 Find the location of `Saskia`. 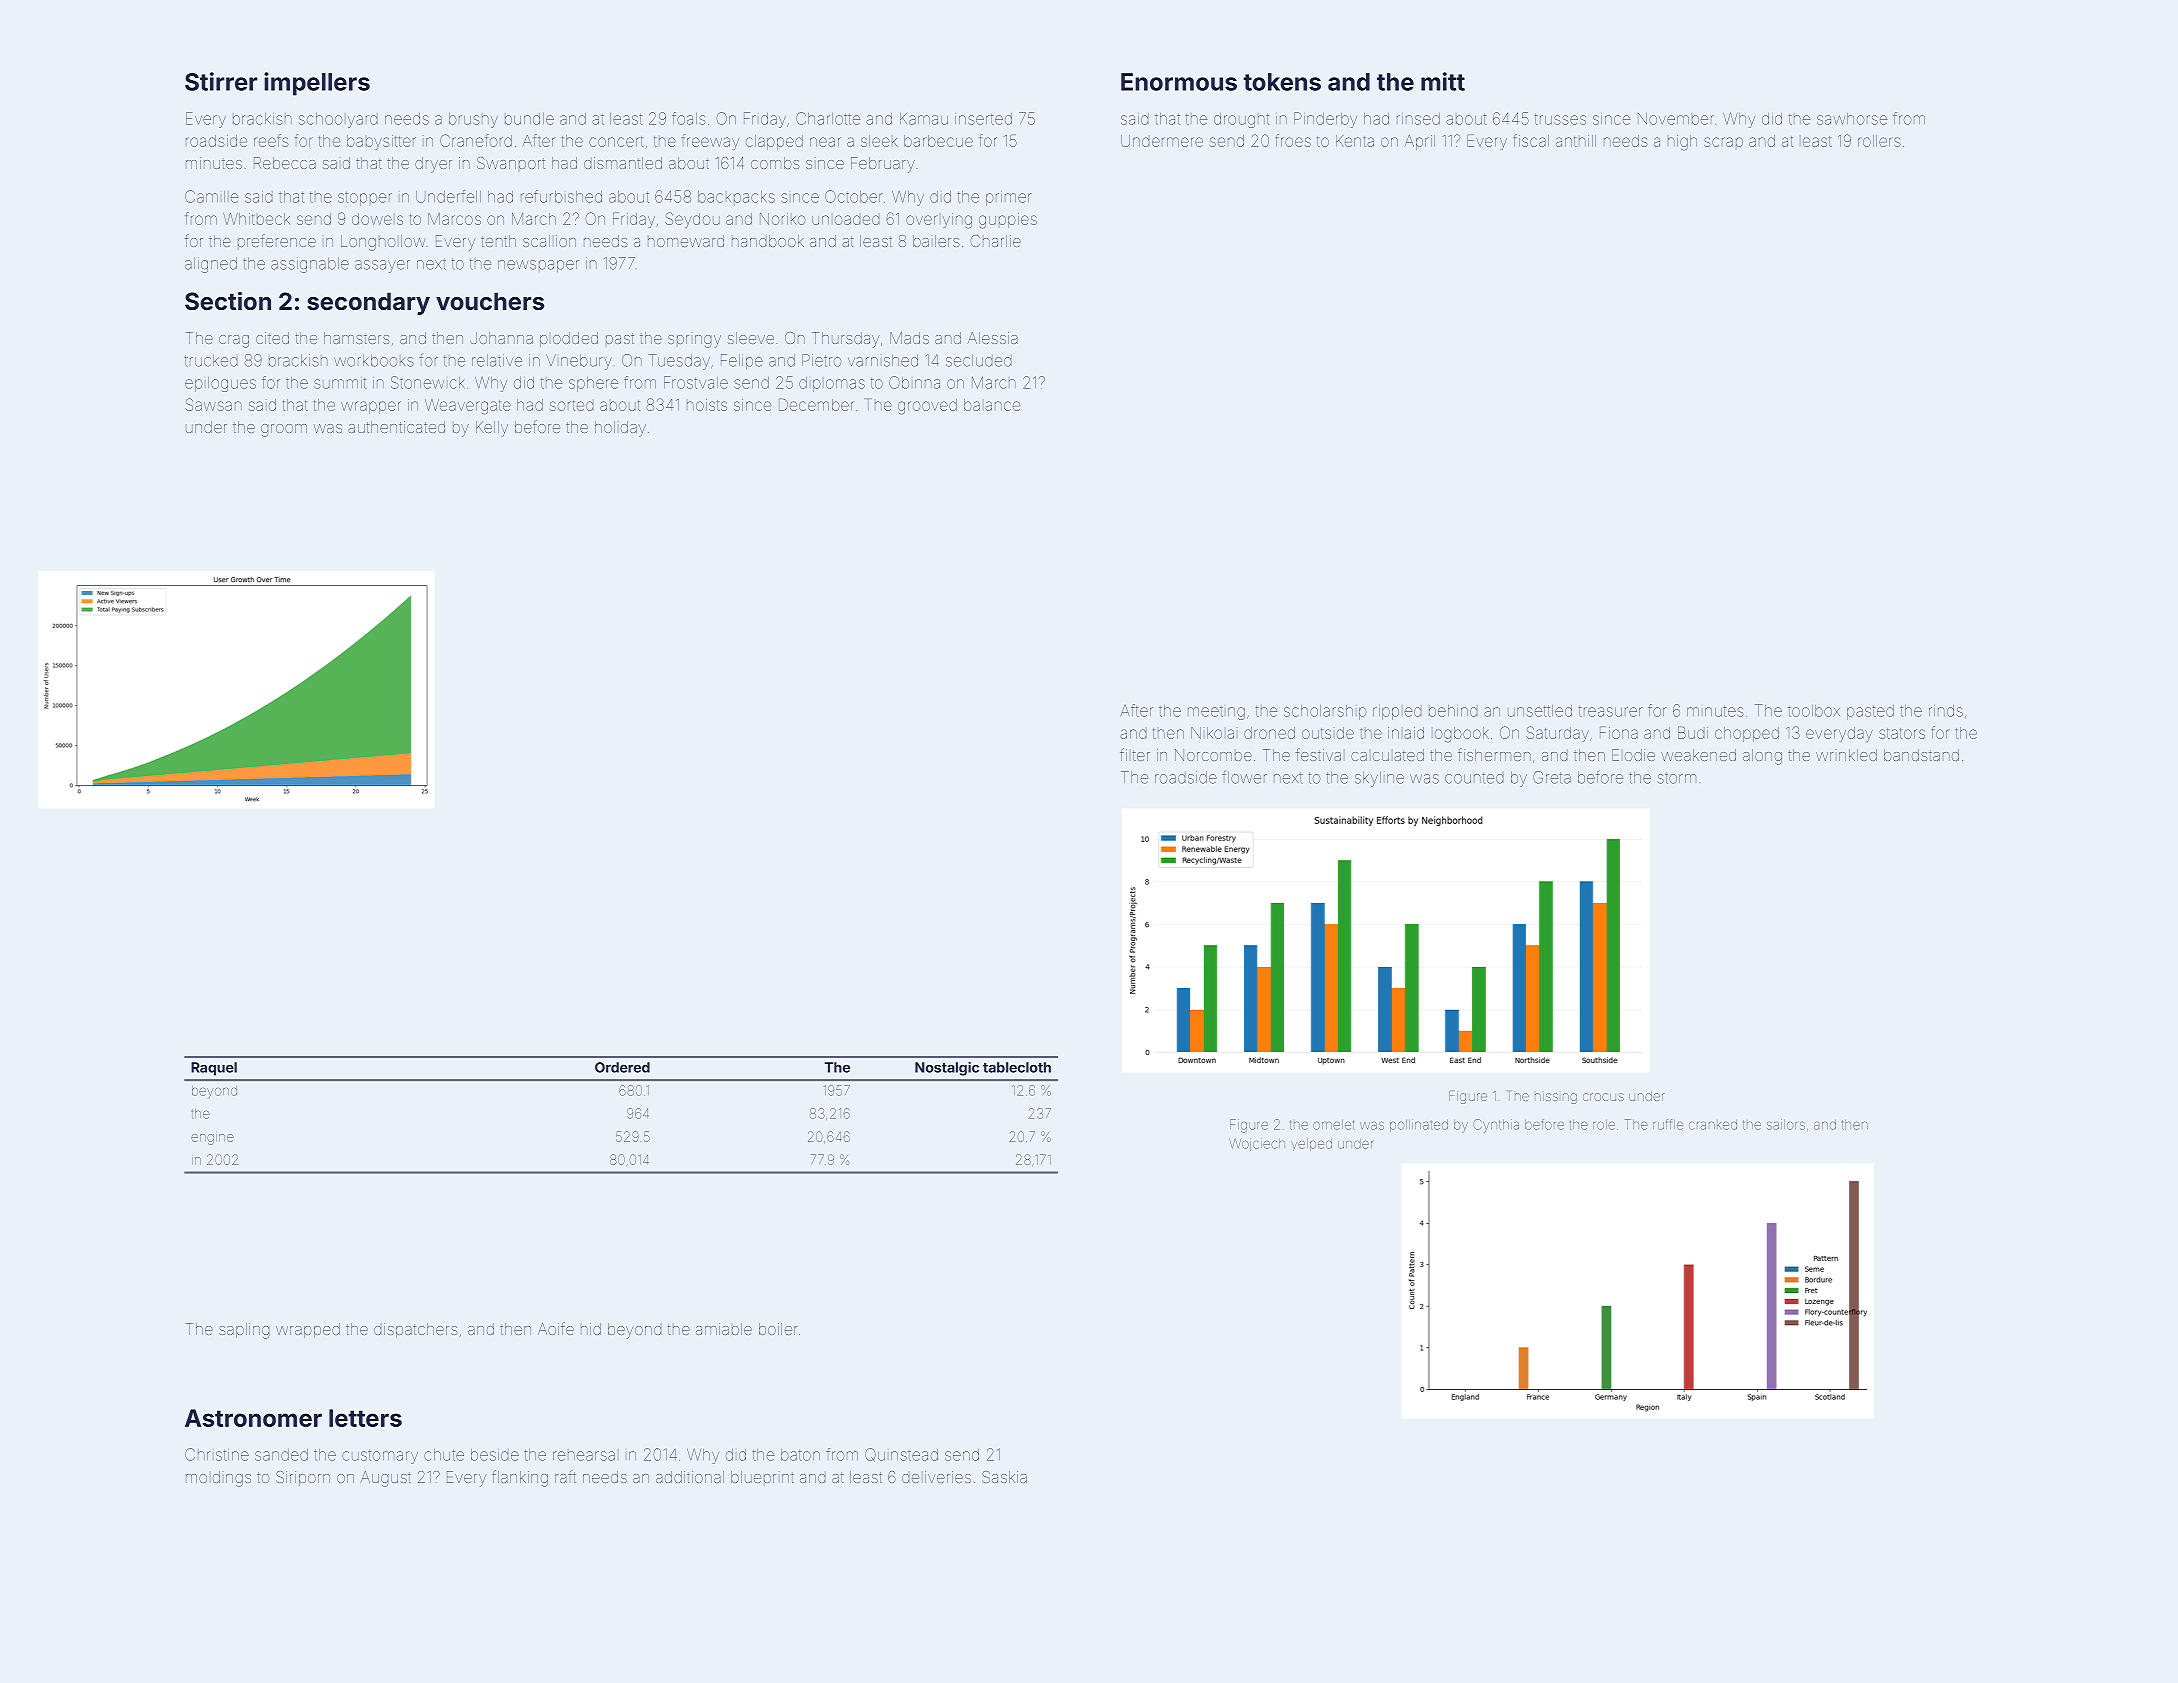

Saskia is located at coordinates (1004, 1477).
